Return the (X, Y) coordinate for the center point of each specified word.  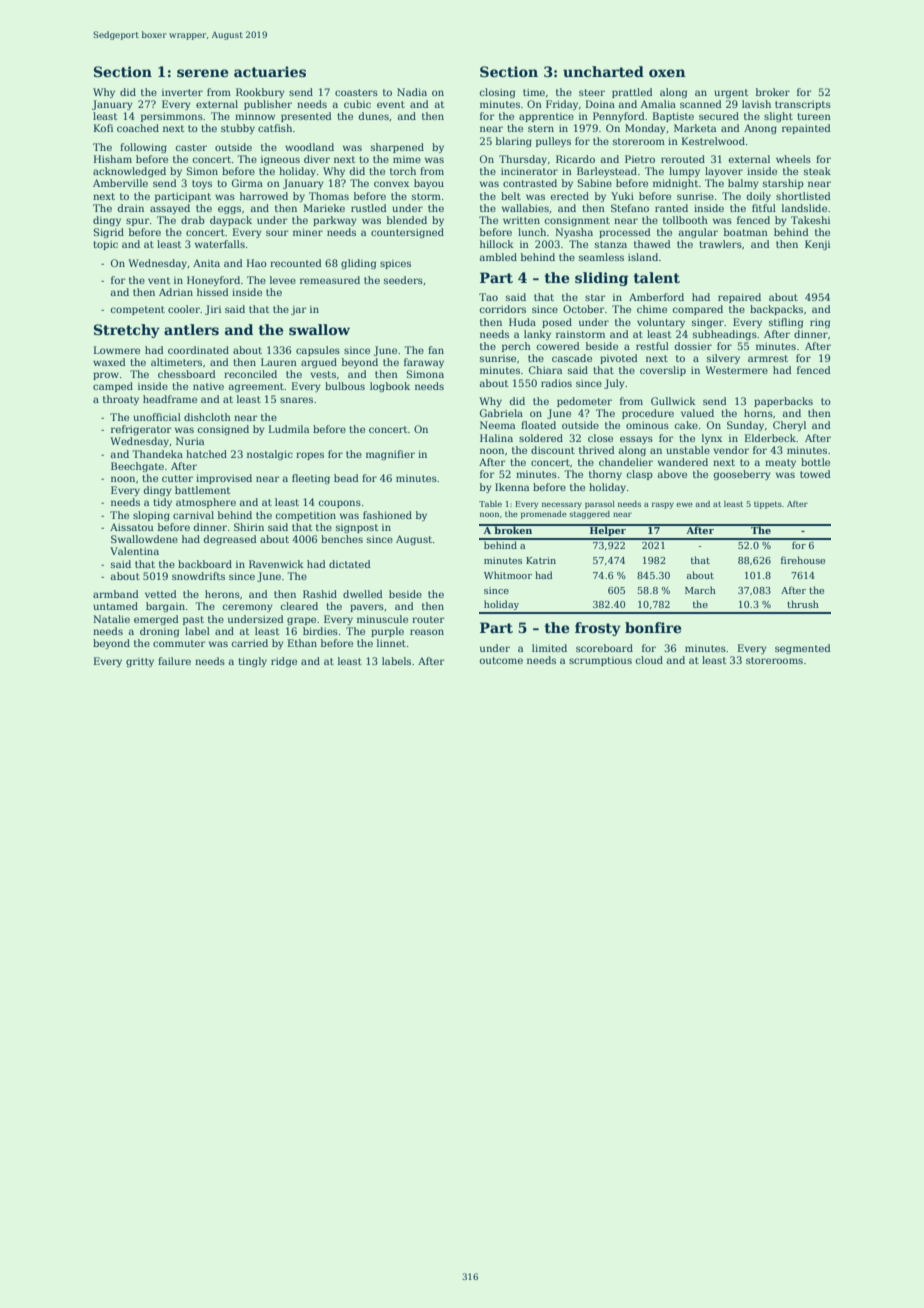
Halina (496, 438)
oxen (667, 73)
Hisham (113, 159)
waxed (109, 362)
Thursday (523, 160)
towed (815, 474)
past (193, 620)
